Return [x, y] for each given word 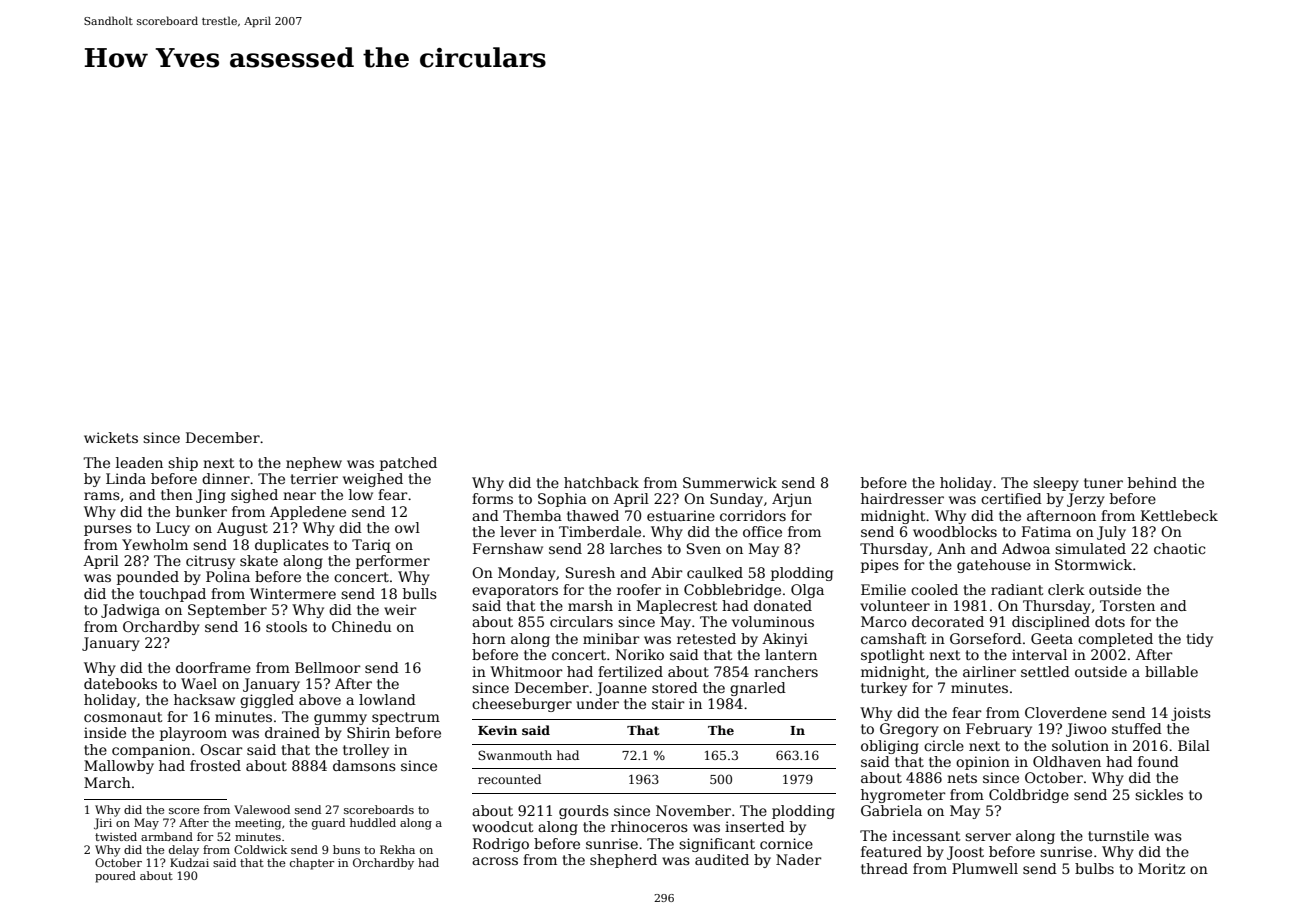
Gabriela [891, 810]
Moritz [1161, 868]
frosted [215, 765]
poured [115, 877]
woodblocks [955, 531]
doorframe [213, 667]
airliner [989, 671]
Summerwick [730, 482]
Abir [667, 572]
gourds [584, 812]
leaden [139, 462]
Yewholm [155, 544]
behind [1152, 482]
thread [884, 868]
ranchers [786, 671]
